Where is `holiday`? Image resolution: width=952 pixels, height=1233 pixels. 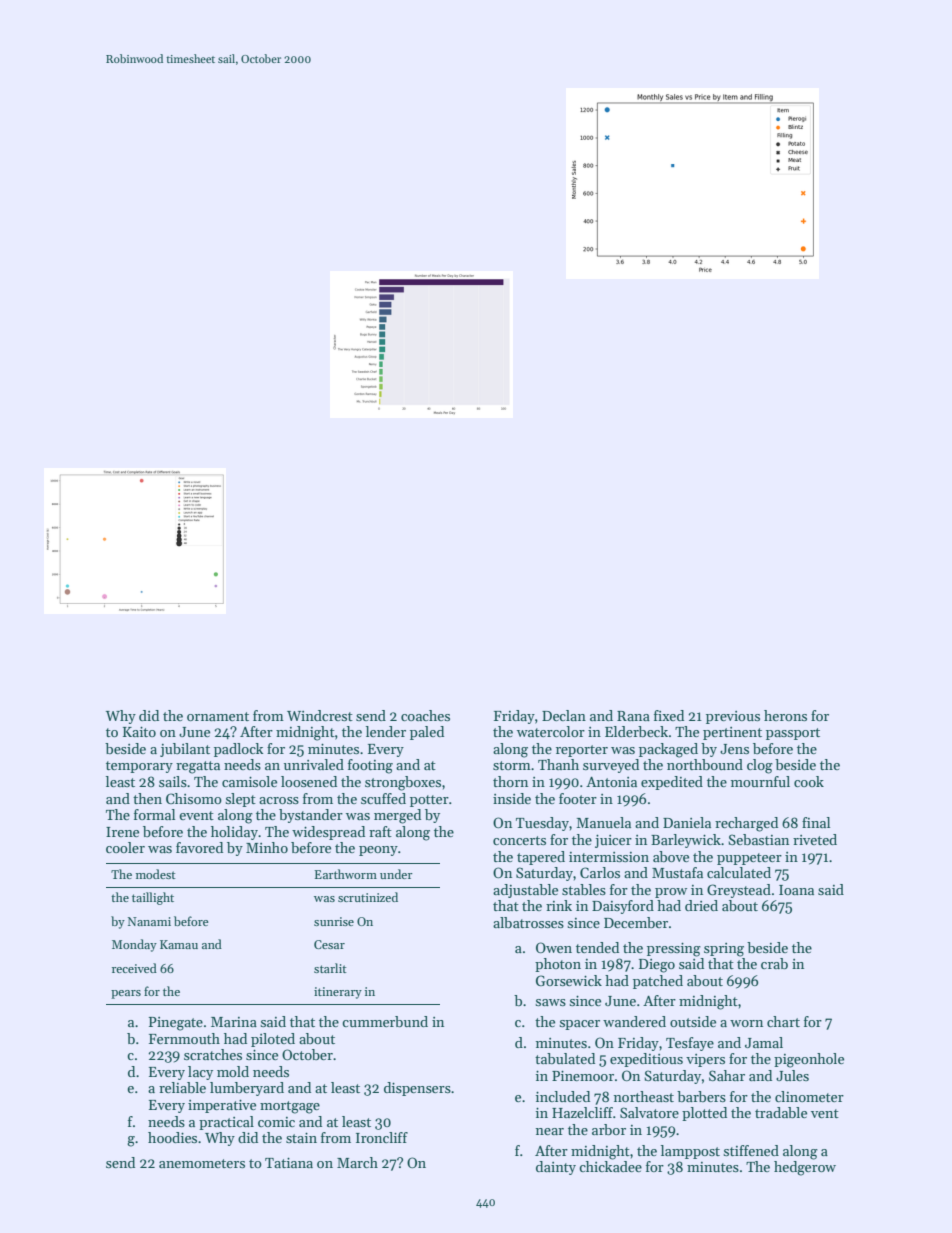 holiday is located at coordinates (234, 833).
